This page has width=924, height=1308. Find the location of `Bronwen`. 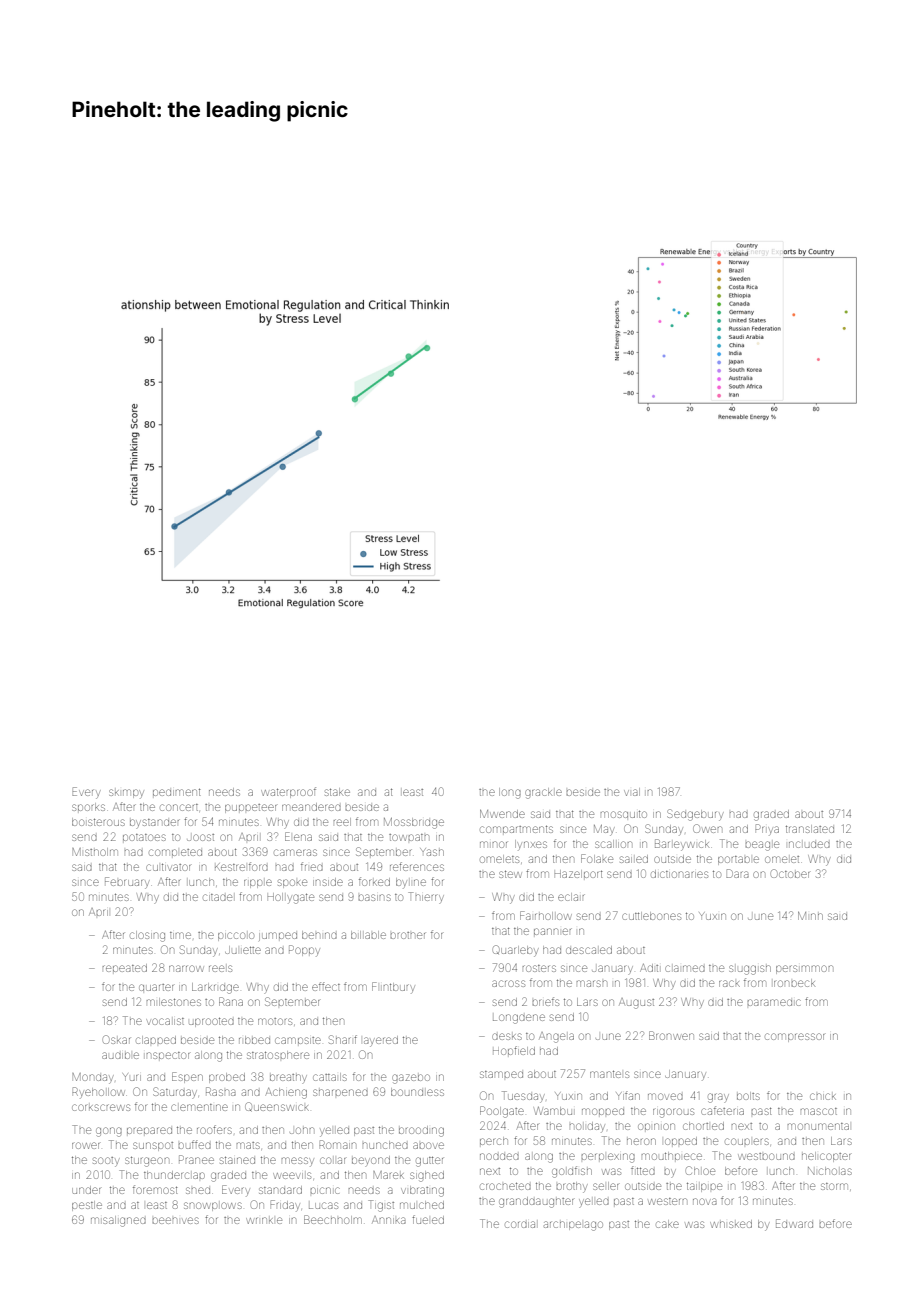

Bronwen is located at coordinates (671, 1035).
